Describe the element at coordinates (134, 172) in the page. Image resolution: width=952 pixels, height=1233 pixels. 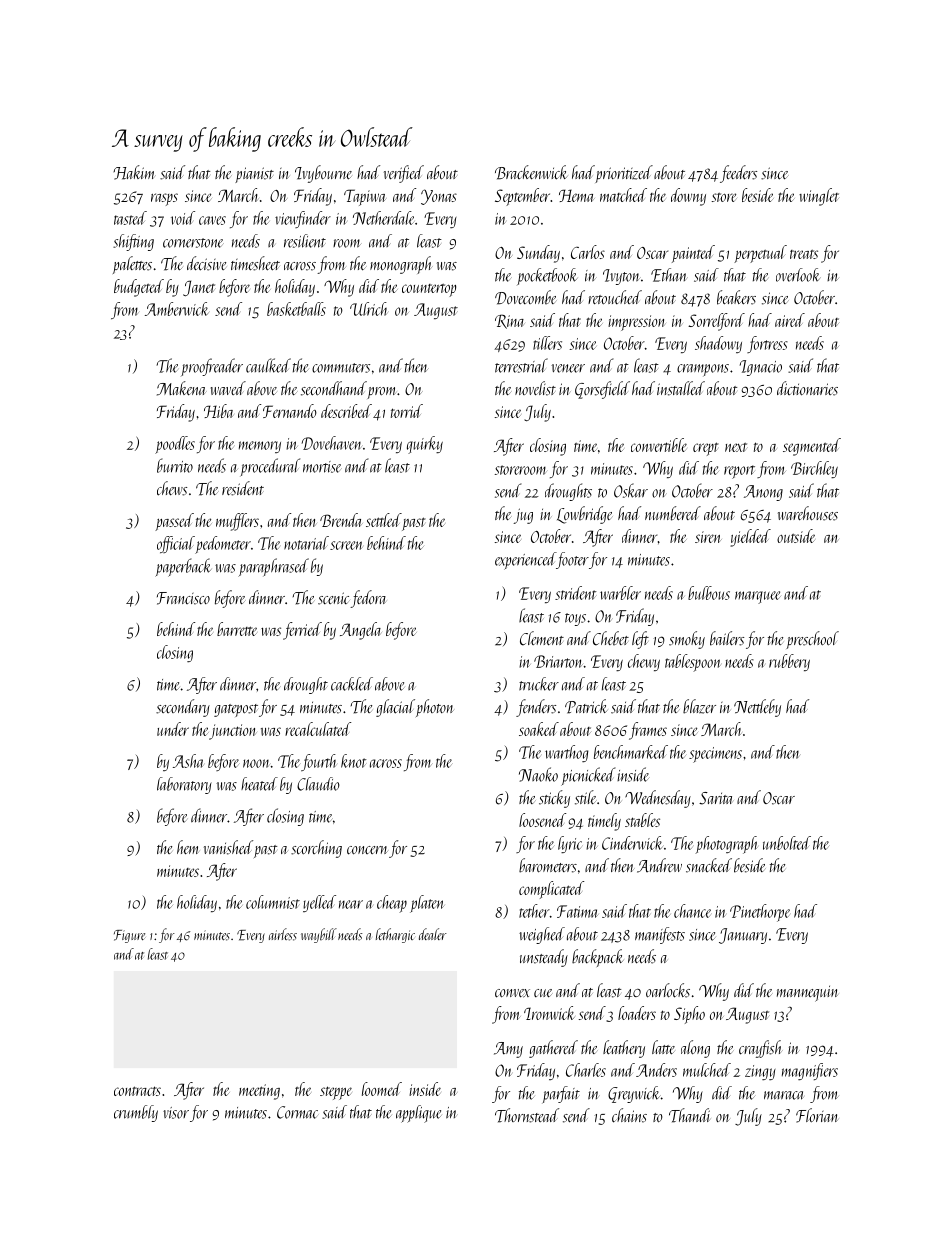
I see `Hakim` at that location.
